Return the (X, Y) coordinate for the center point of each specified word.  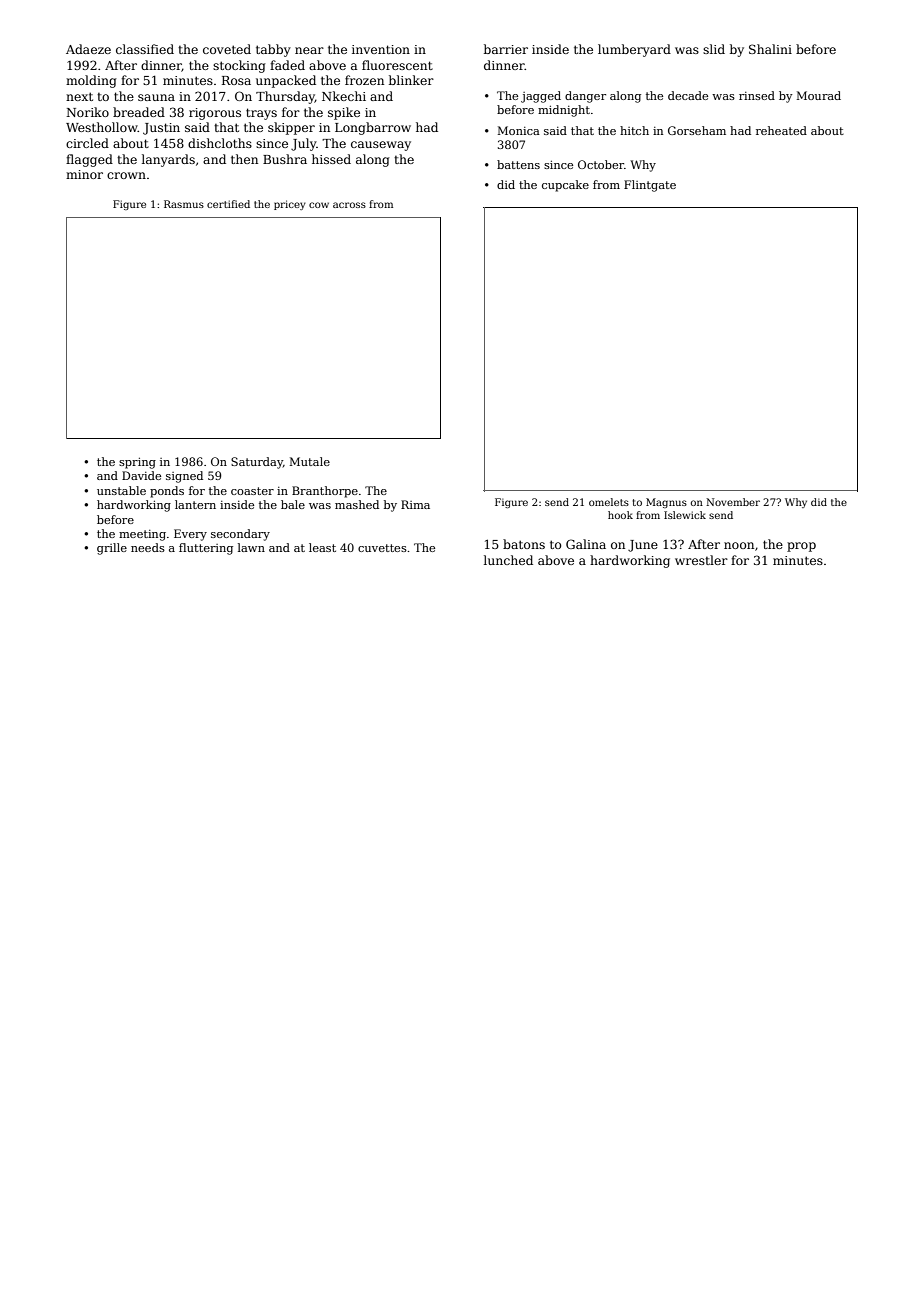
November (733, 502)
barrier (506, 49)
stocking (239, 66)
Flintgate (650, 186)
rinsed (757, 95)
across (349, 205)
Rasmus (184, 204)
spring (137, 463)
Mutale (310, 461)
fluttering (206, 549)
